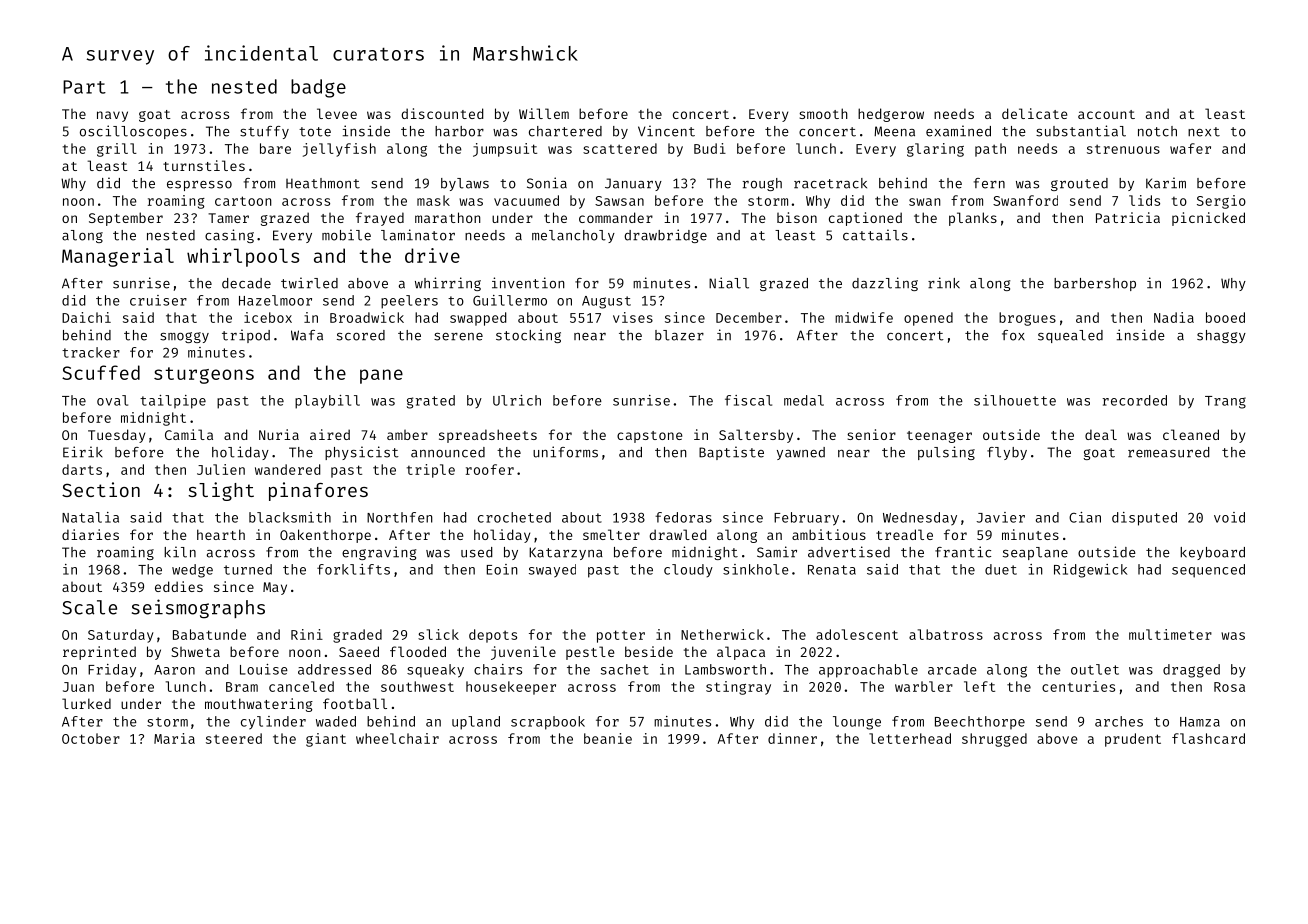 The width and height of the screenshot is (1308, 924). I want to click on beanie, so click(608, 738).
